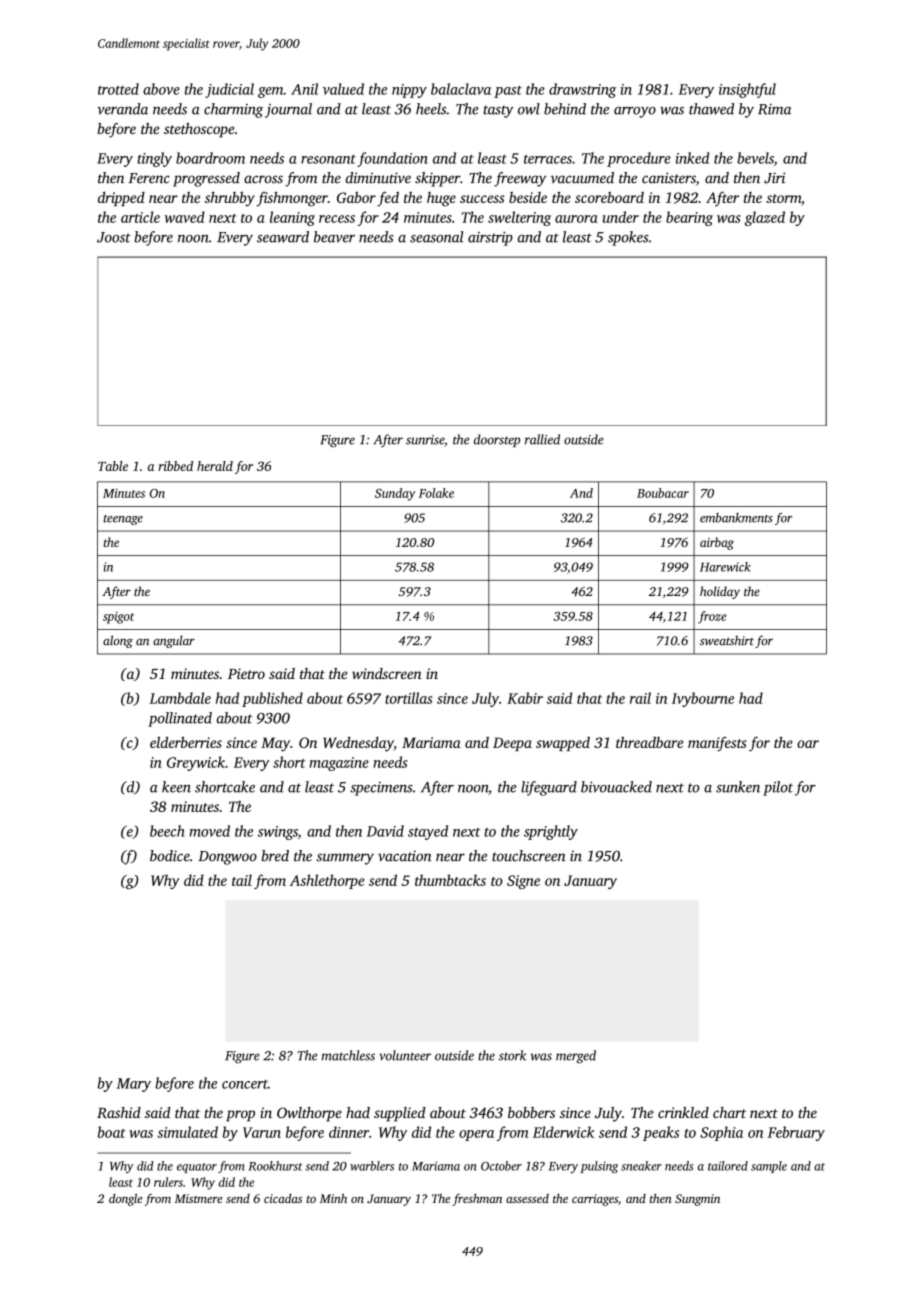  What do you see at coordinates (778, 788) in the screenshot?
I see `pilot` at bounding box center [778, 788].
